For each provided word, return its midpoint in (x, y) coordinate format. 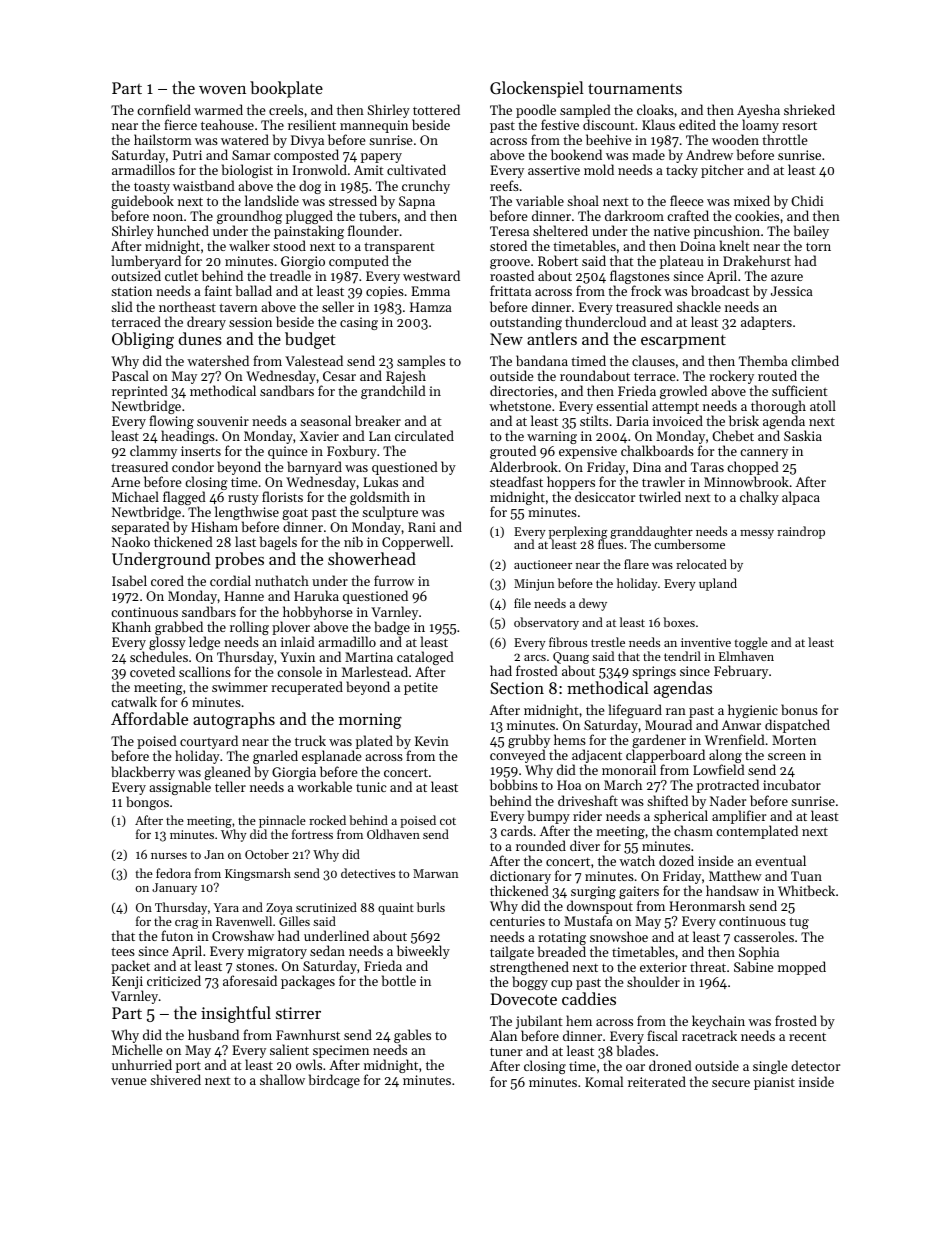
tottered (436, 109)
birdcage (334, 1081)
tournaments (635, 88)
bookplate (286, 89)
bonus (799, 709)
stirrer (298, 1013)
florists (282, 496)
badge (392, 628)
